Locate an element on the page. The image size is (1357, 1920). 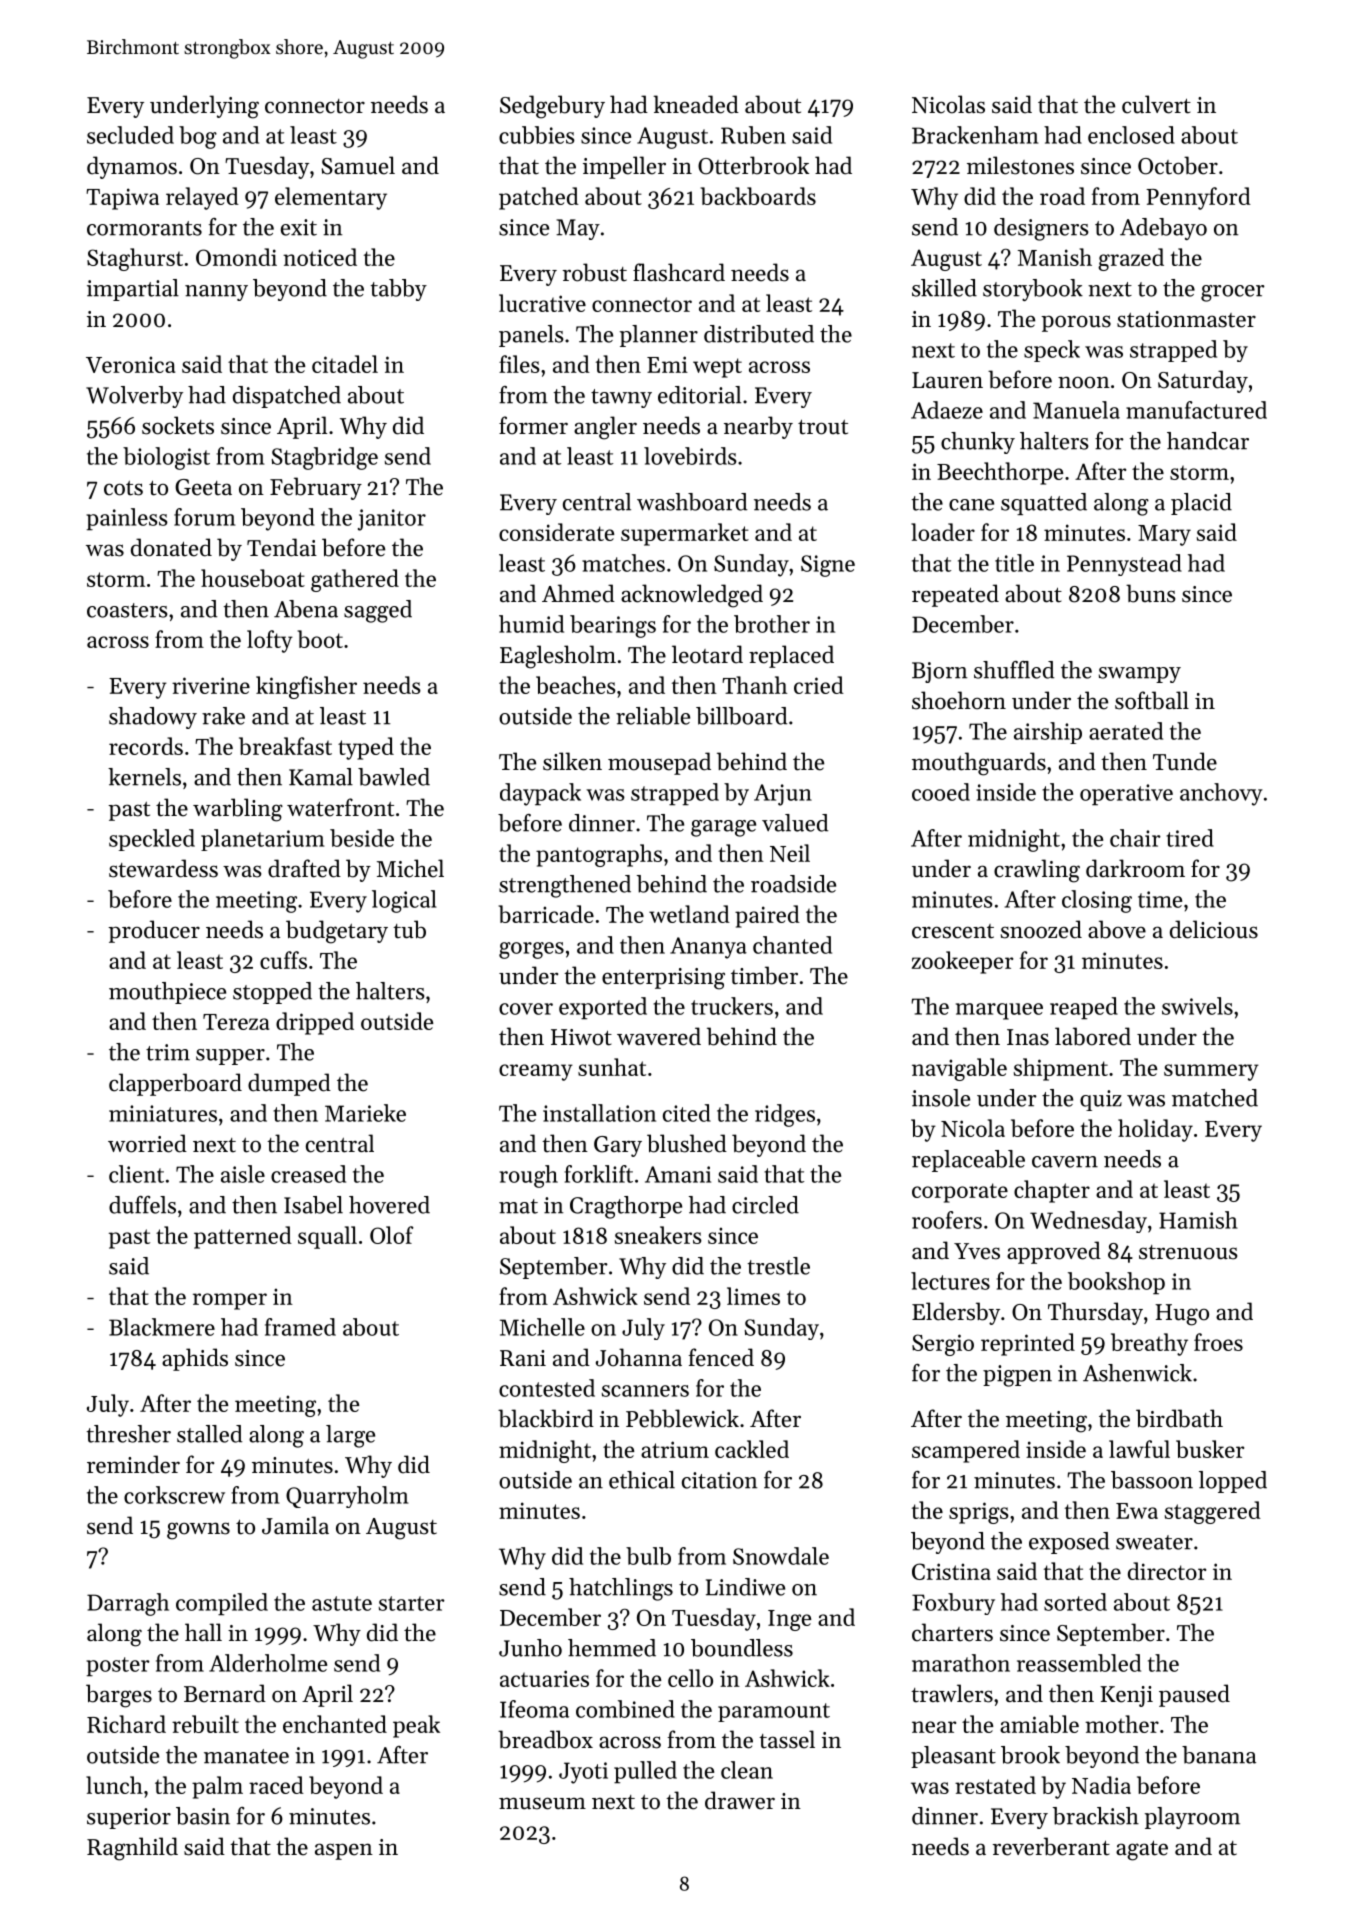
mousepad is located at coordinates (659, 763).
